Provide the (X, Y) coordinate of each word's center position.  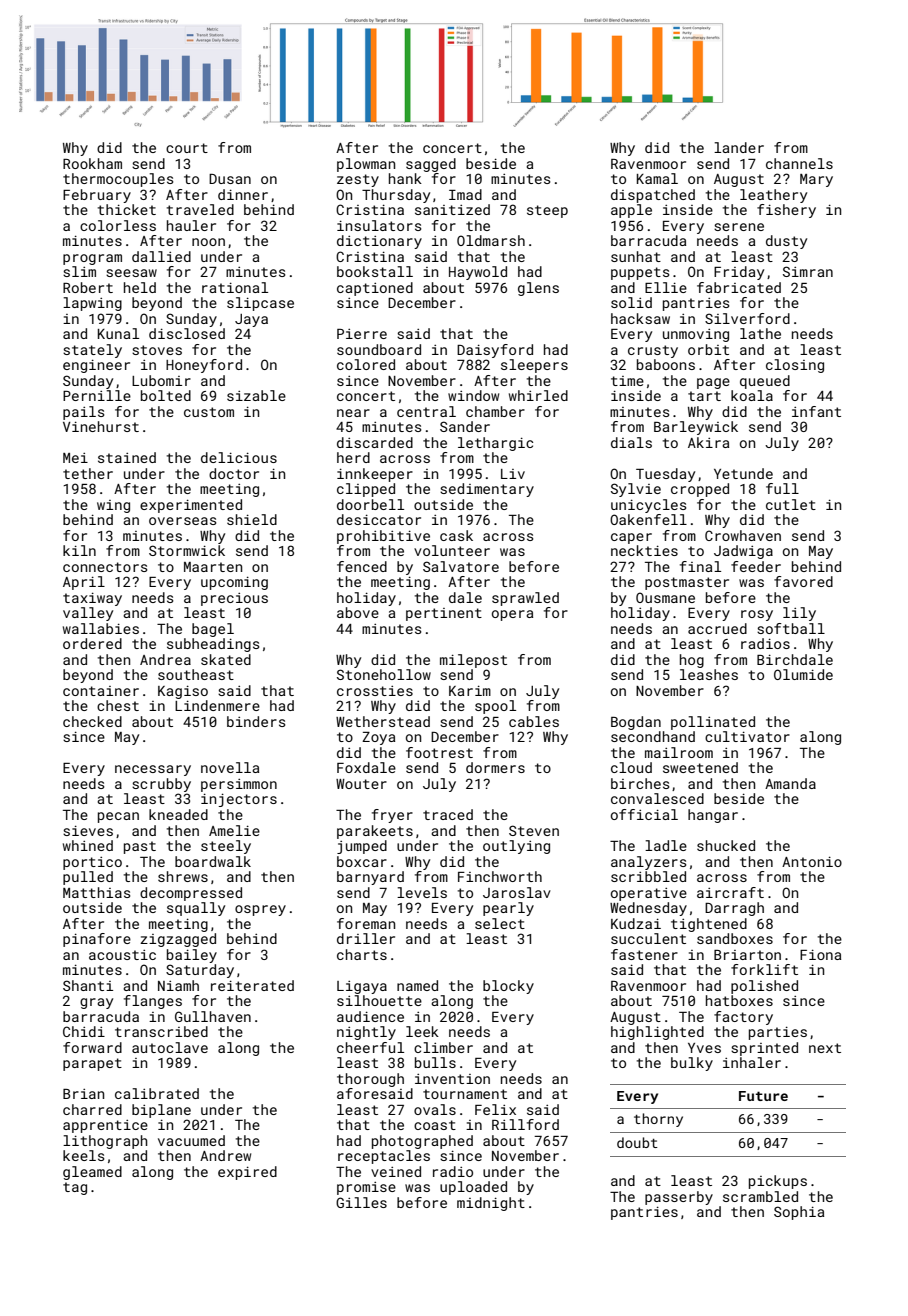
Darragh (734, 909)
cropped (700, 490)
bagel (213, 630)
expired (247, 1173)
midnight (491, 1204)
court (187, 148)
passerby (679, 1198)
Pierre (362, 334)
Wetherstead (383, 721)
